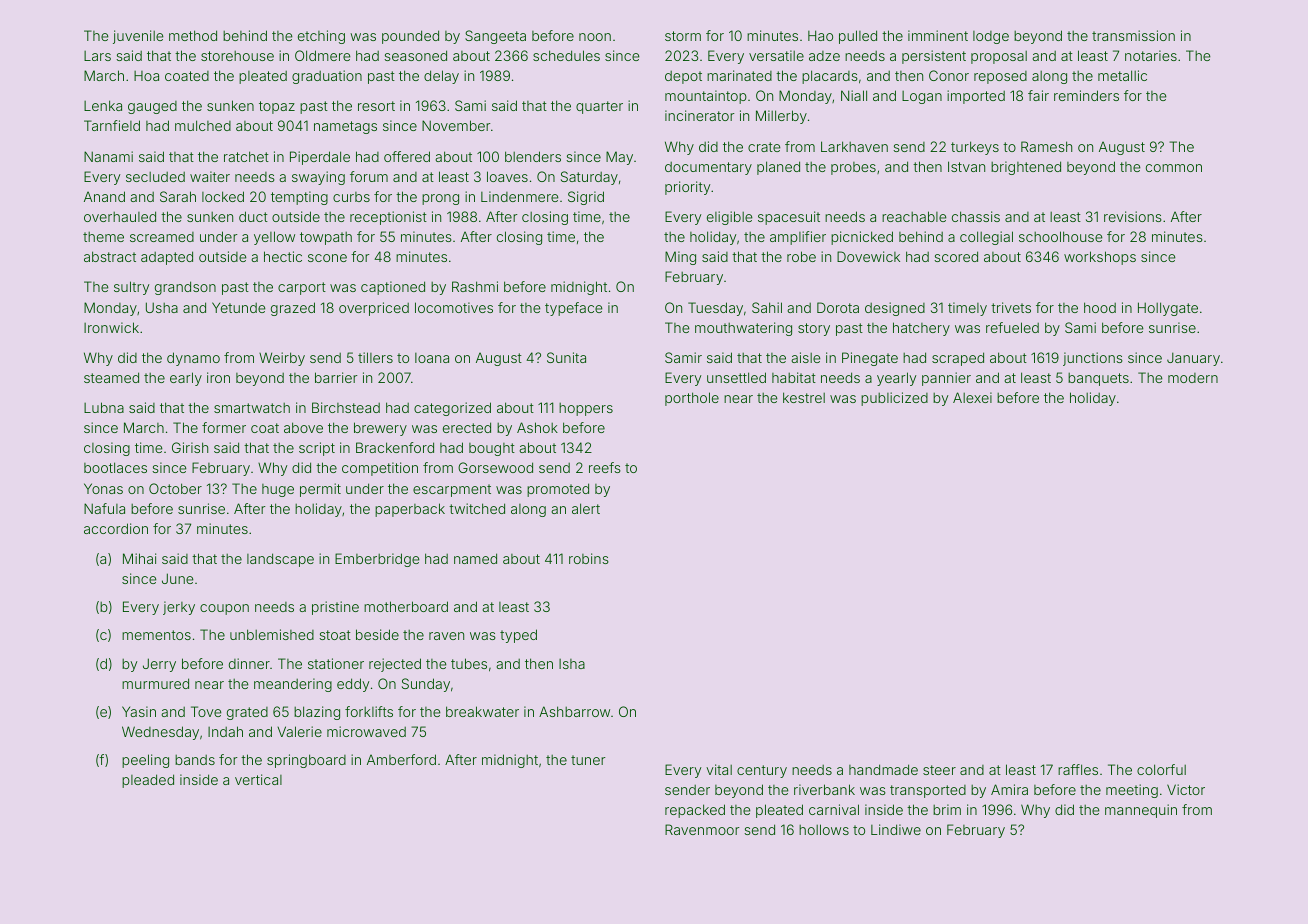 The image size is (1308, 924). What do you see at coordinates (939, 770) in the document?
I see `steer` at bounding box center [939, 770].
